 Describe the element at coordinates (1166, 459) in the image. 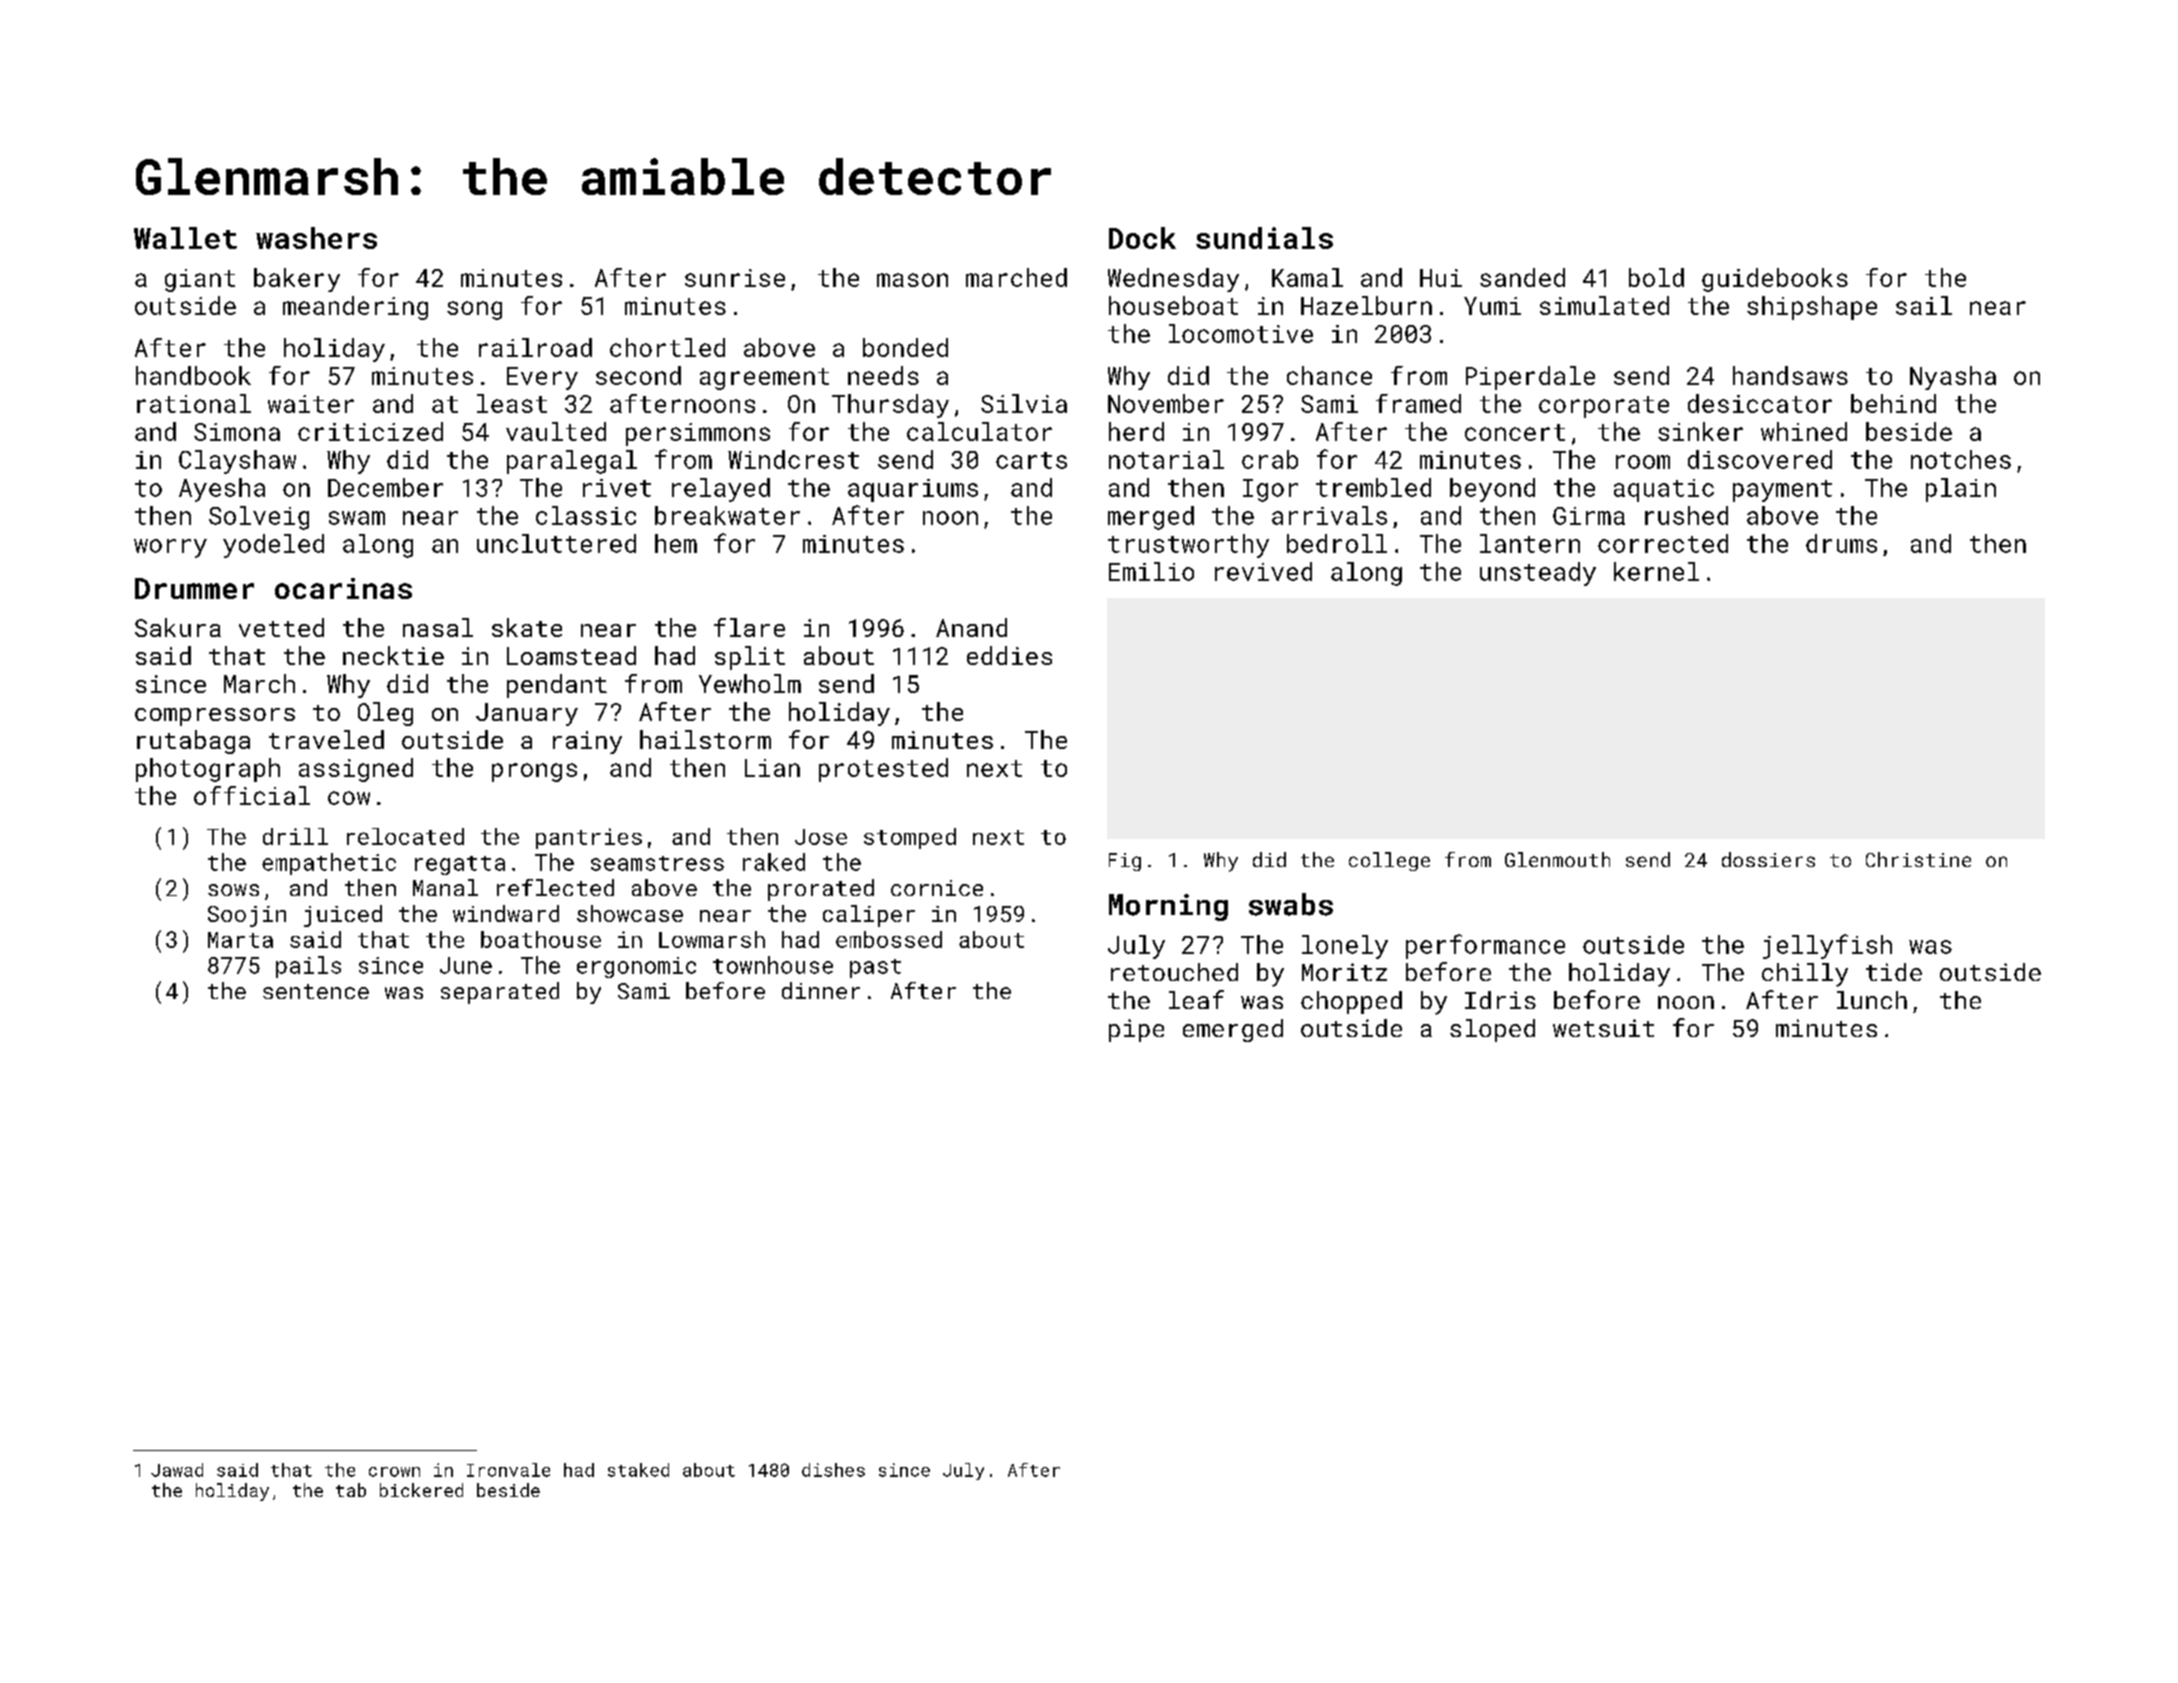

I see `notarial` at that location.
